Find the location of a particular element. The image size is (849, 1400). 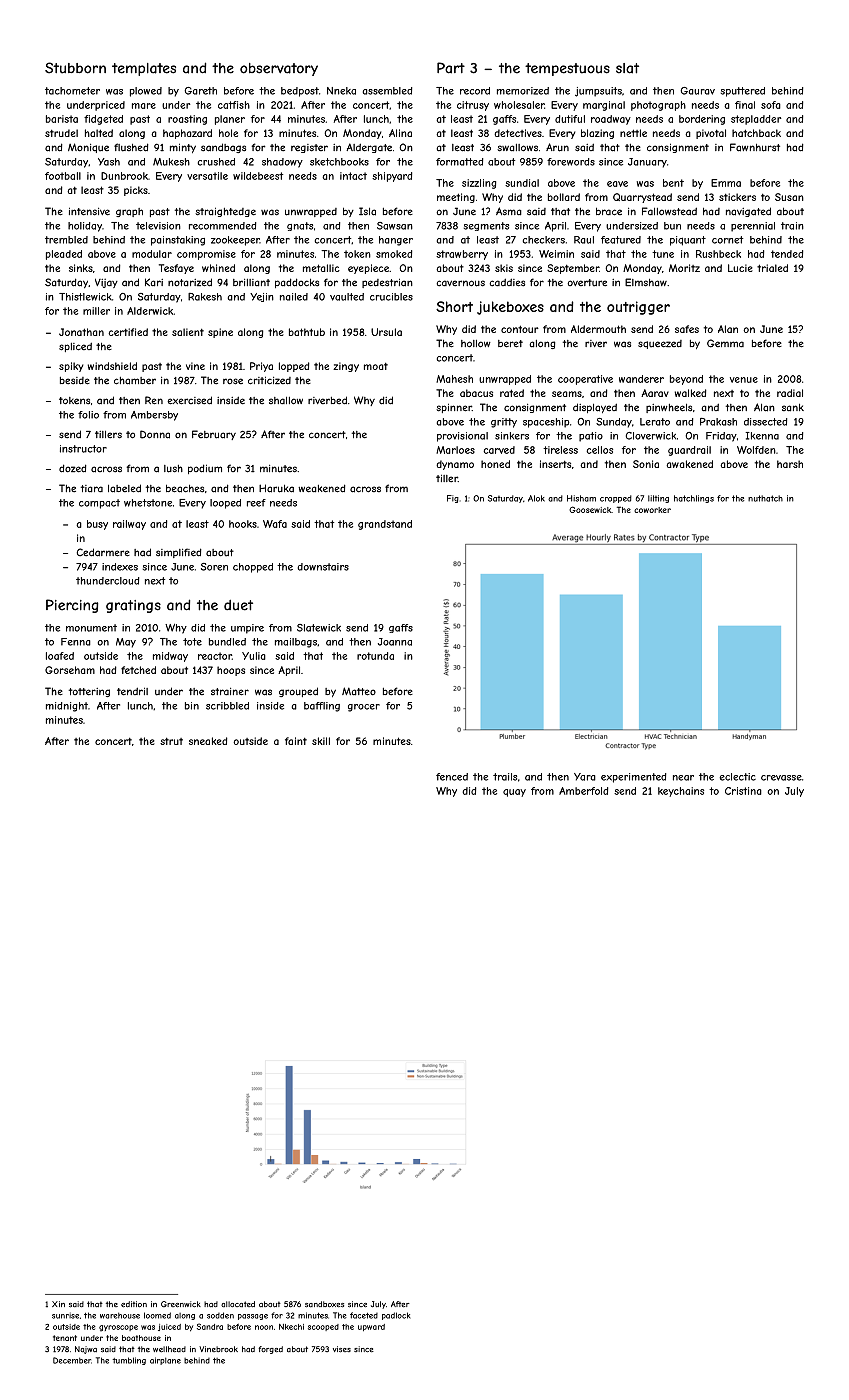

quay is located at coordinates (514, 793).
